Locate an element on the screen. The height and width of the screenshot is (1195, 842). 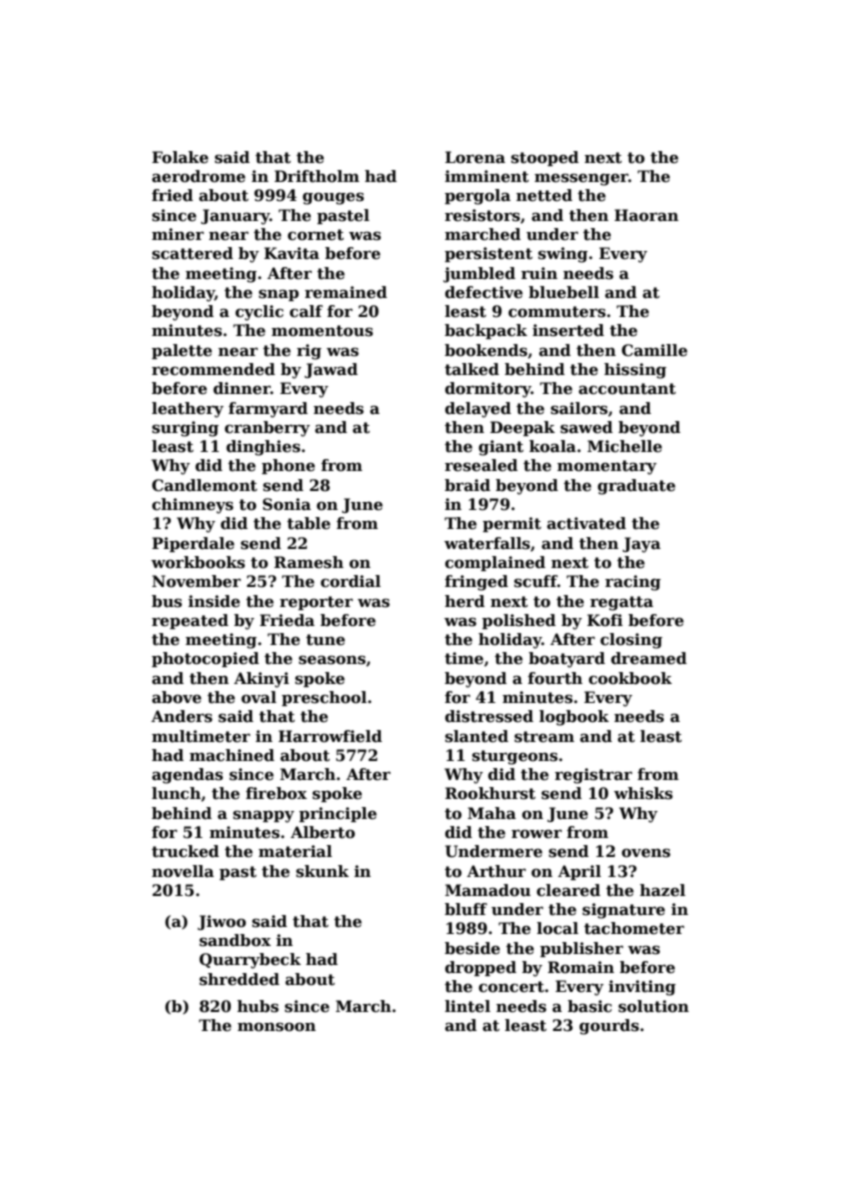
Jaya is located at coordinates (642, 545).
